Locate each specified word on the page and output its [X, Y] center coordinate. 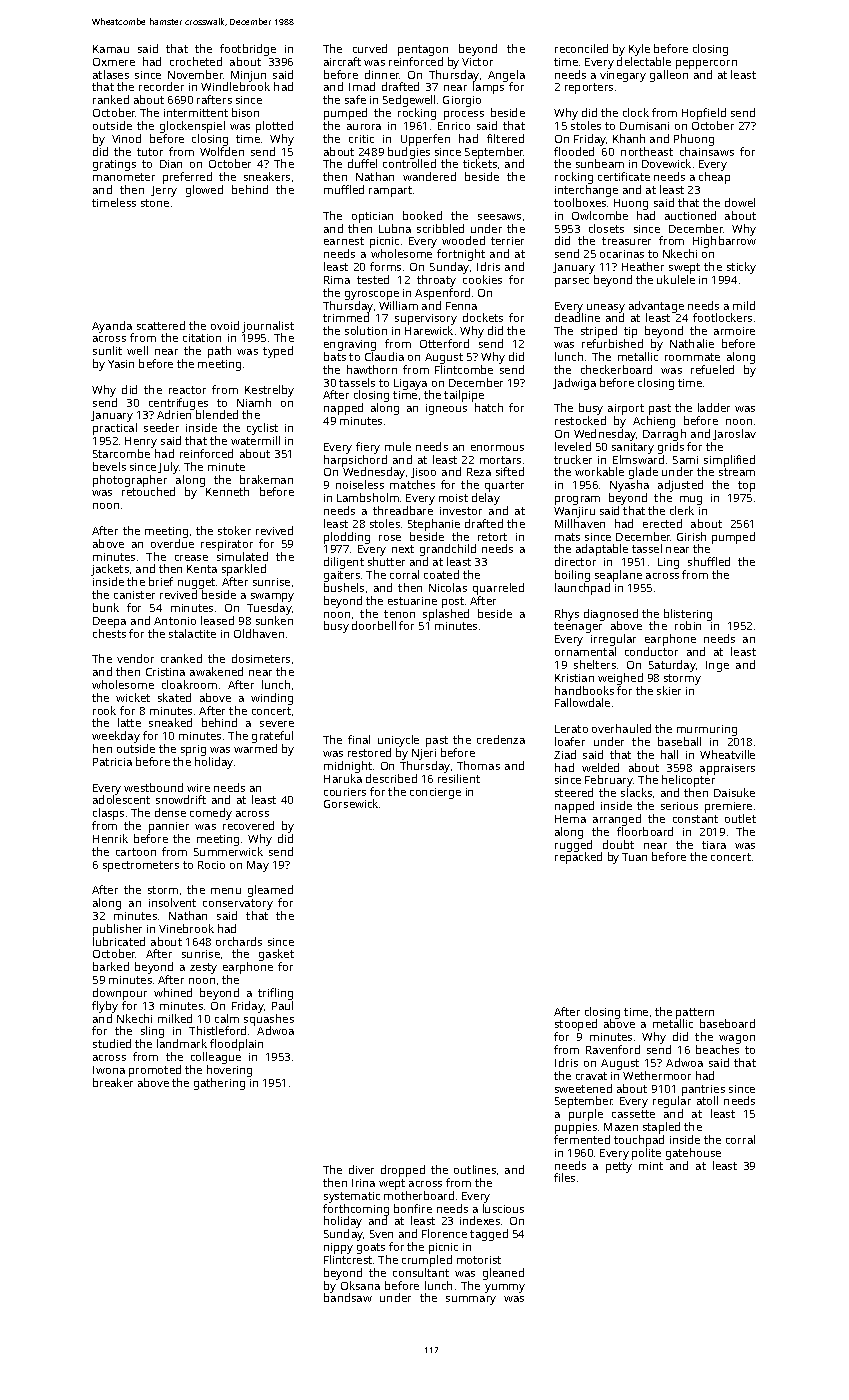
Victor [477, 62]
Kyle [639, 50]
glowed [204, 191]
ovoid [225, 325]
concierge [435, 793]
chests [109, 633]
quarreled [498, 589]
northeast [647, 151]
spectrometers [141, 866]
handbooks [584, 690]
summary [471, 1300]
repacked [578, 858]
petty [619, 1167]
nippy [338, 1248]
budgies [409, 153]
